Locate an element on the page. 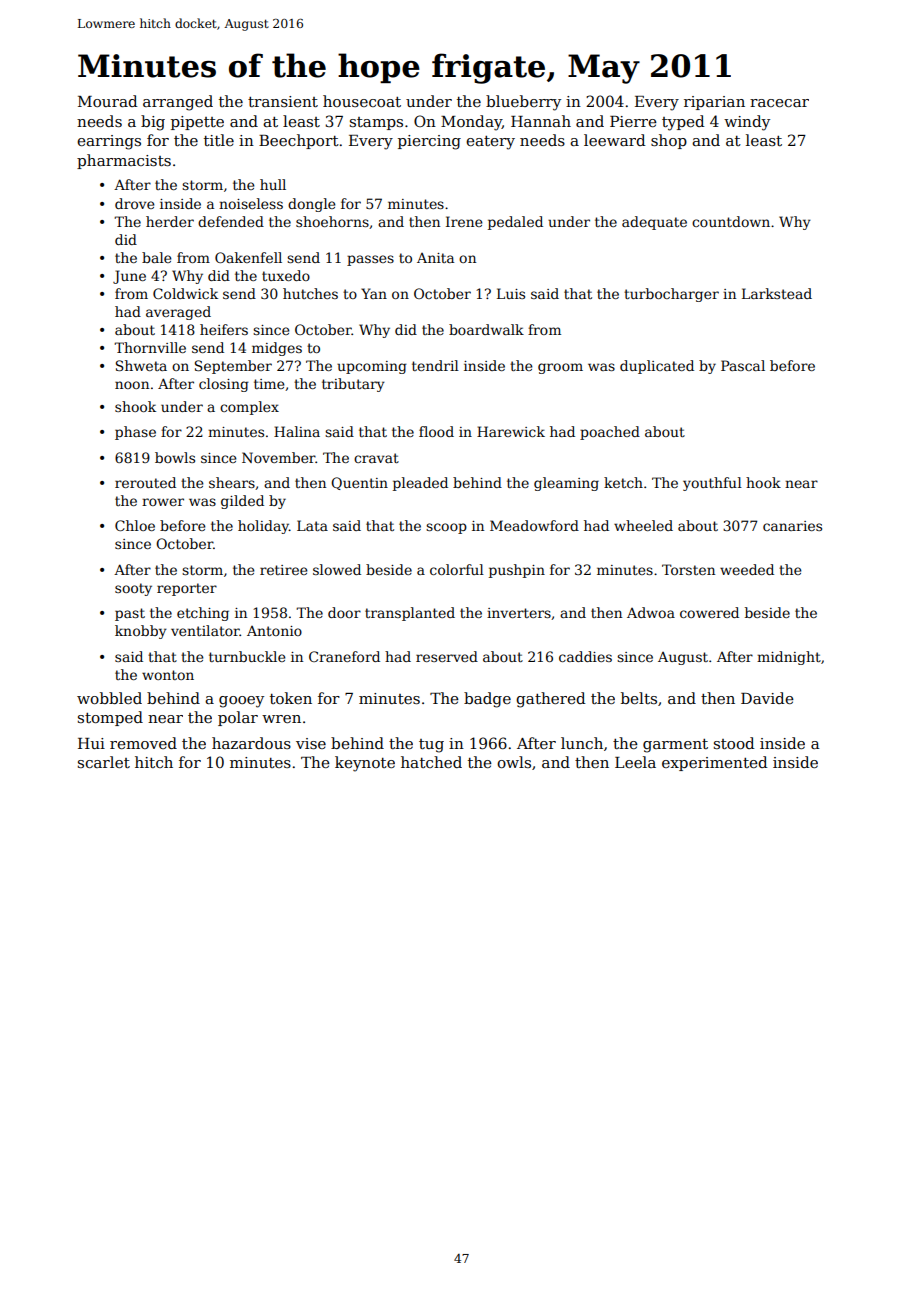 The width and height of the page is (908, 1316). pharmacists is located at coordinates (124, 161).
